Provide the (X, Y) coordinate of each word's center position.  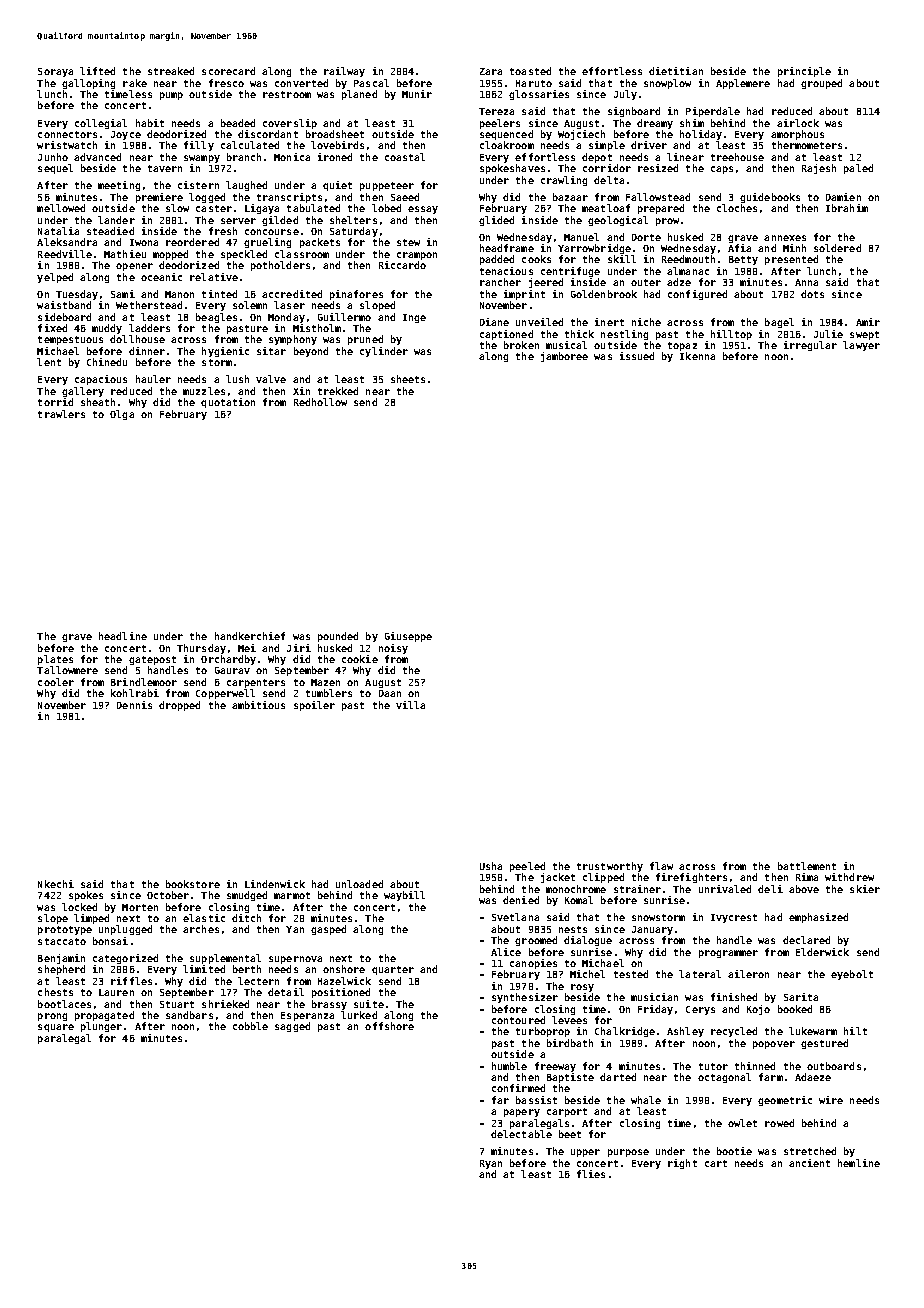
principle (804, 72)
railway (344, 72)
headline (123, 636)
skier (865, 889)
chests (55, 992)
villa (410, 705)
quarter (393, 970)
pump (171, 96)
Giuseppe (408, 637)
